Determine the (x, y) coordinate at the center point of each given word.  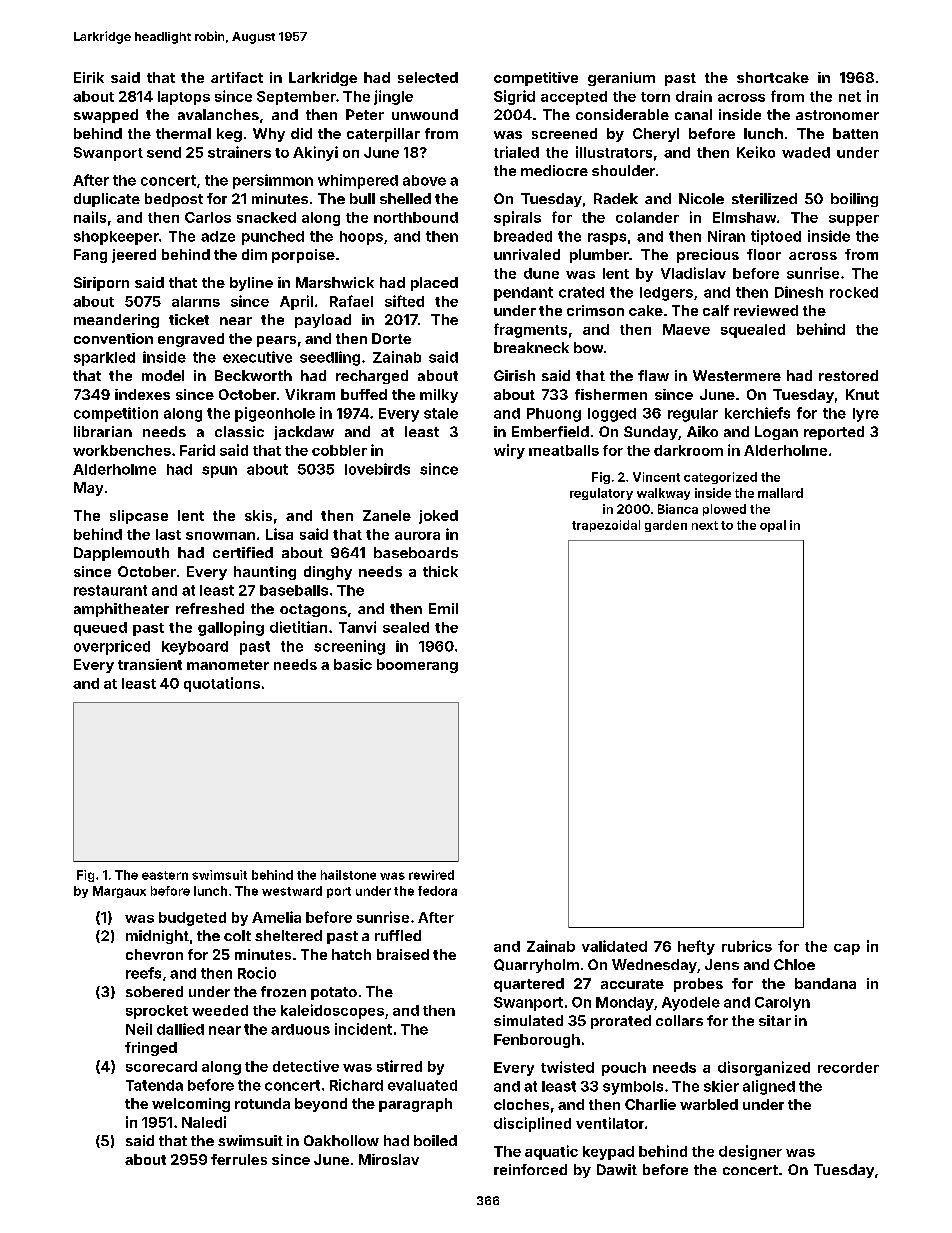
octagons (313, 610)
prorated (621, 1022)
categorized (720, 478)
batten (855, 133)
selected (428, 77)
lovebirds (377, 469)
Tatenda (154, 1085)
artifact (237, 77)
